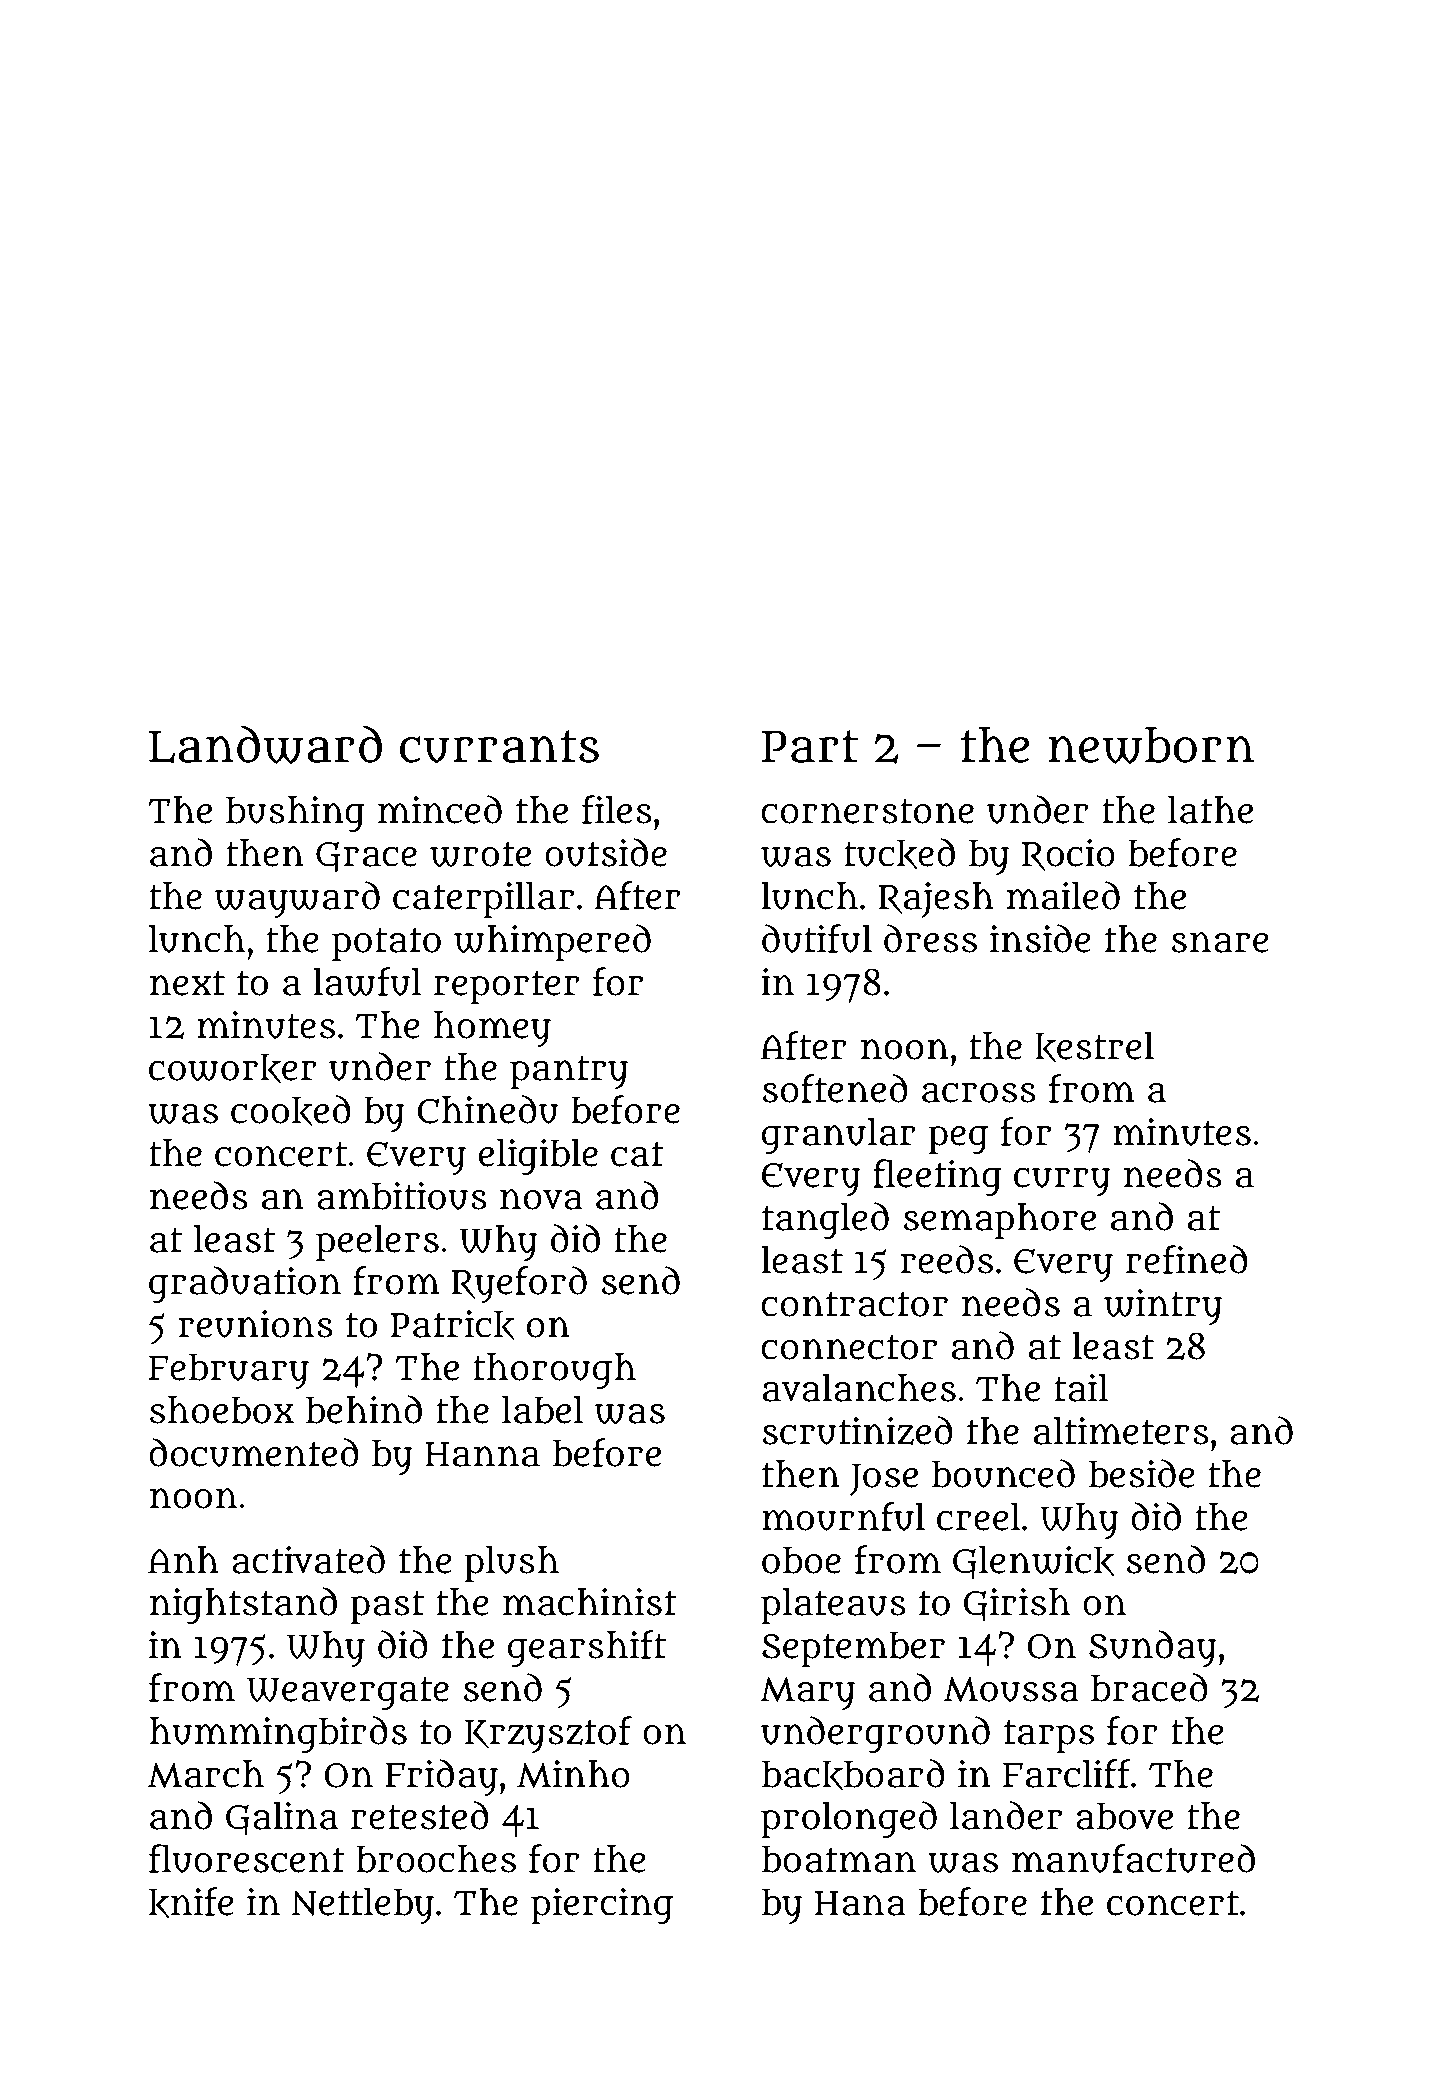 The height and width of the screenshot is (2100, 1450). What do you see at coordinates (233, 1068) in the screenshot?
I see `coworker` at bounding box center [233, 1068].
